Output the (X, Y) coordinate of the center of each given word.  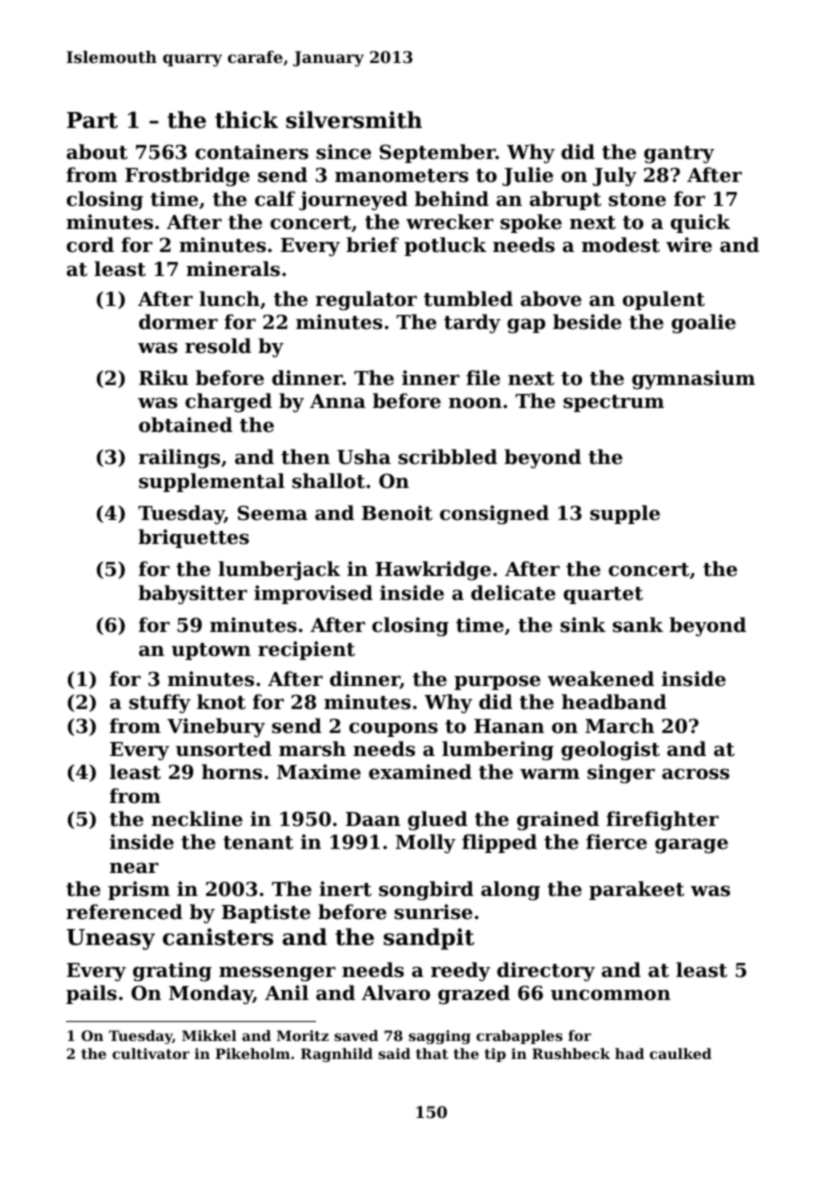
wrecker (450, 221)
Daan (373, 819)
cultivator (151, 1053)
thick (246, 120)
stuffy (160, 703)
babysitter (192, 595)
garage (691, 846)
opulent (664, 300)
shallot (328, 481)
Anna (338, 401)
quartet (603, 595)
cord (90, 244)
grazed (474, 995)
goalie (704, 324)
